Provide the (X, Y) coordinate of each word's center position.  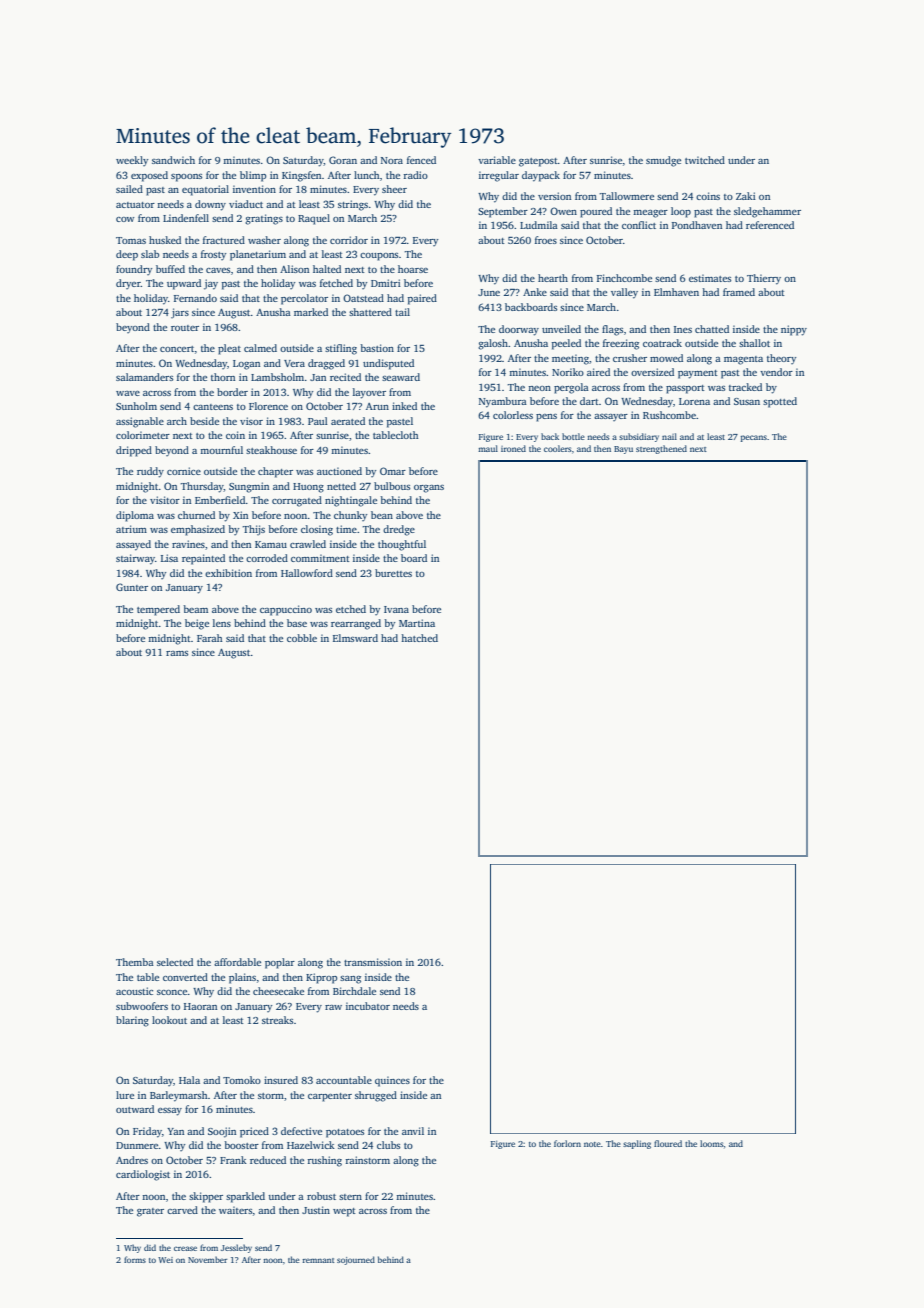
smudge (663, 161)
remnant (318, 1260)
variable (497, 160)
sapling (637, 1144)
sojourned (356, 1260)
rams (177, 653)
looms (712, 1143)
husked (165, 240)
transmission (373, 962)
